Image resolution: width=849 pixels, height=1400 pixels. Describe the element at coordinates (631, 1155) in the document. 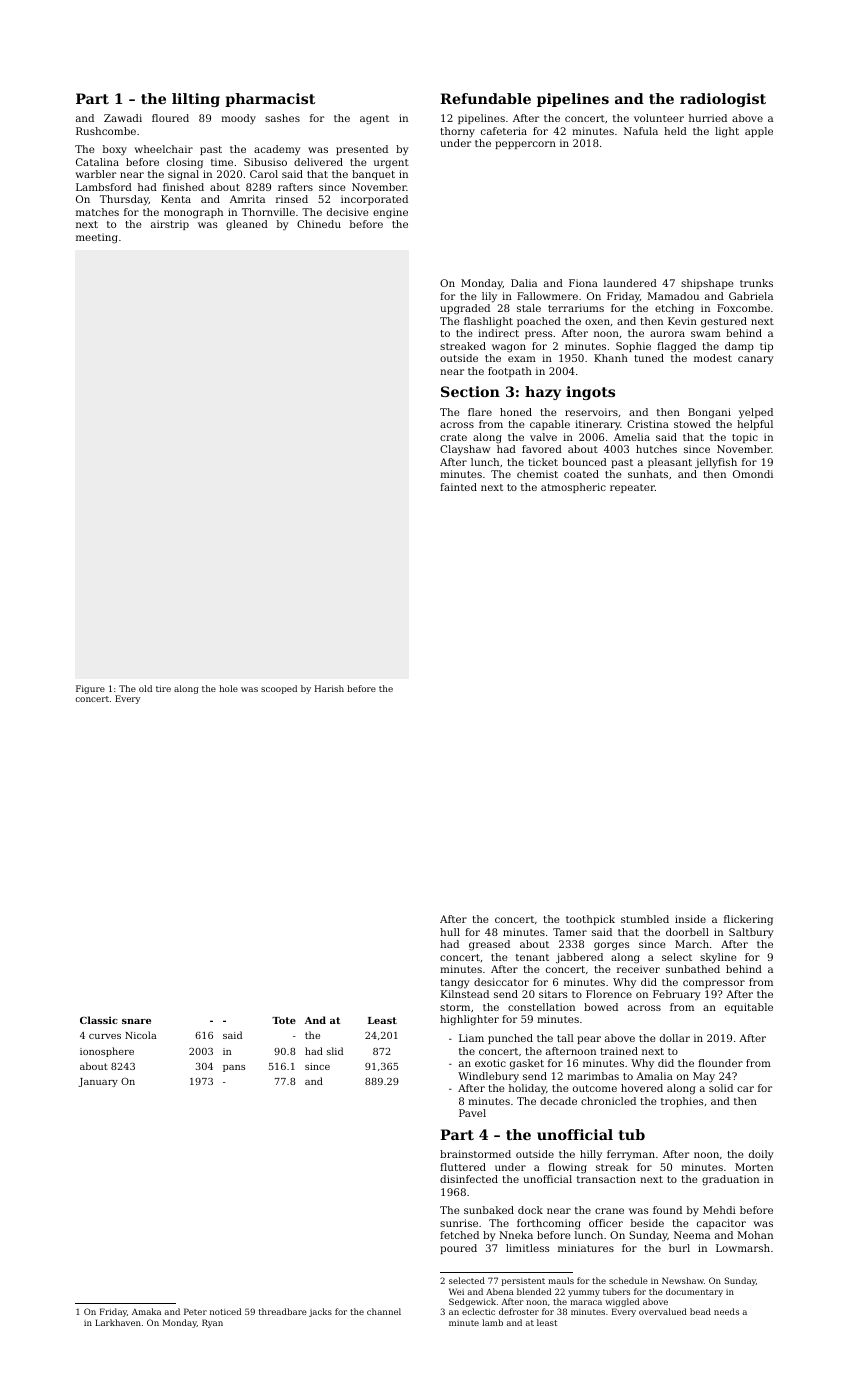

I see `ferryman` at that location.
